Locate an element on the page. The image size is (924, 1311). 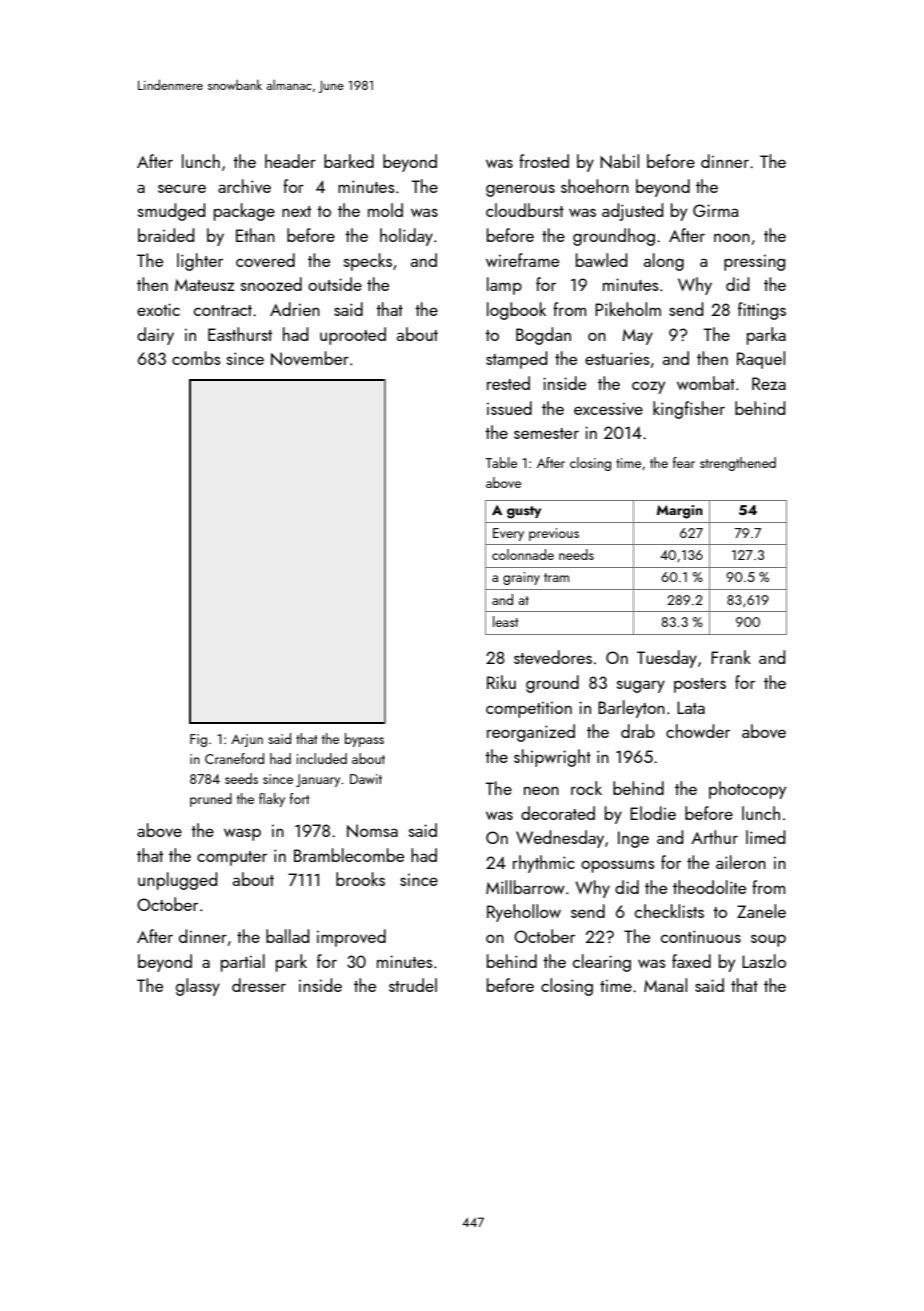
Fig is located at coordinates (198, 740).
